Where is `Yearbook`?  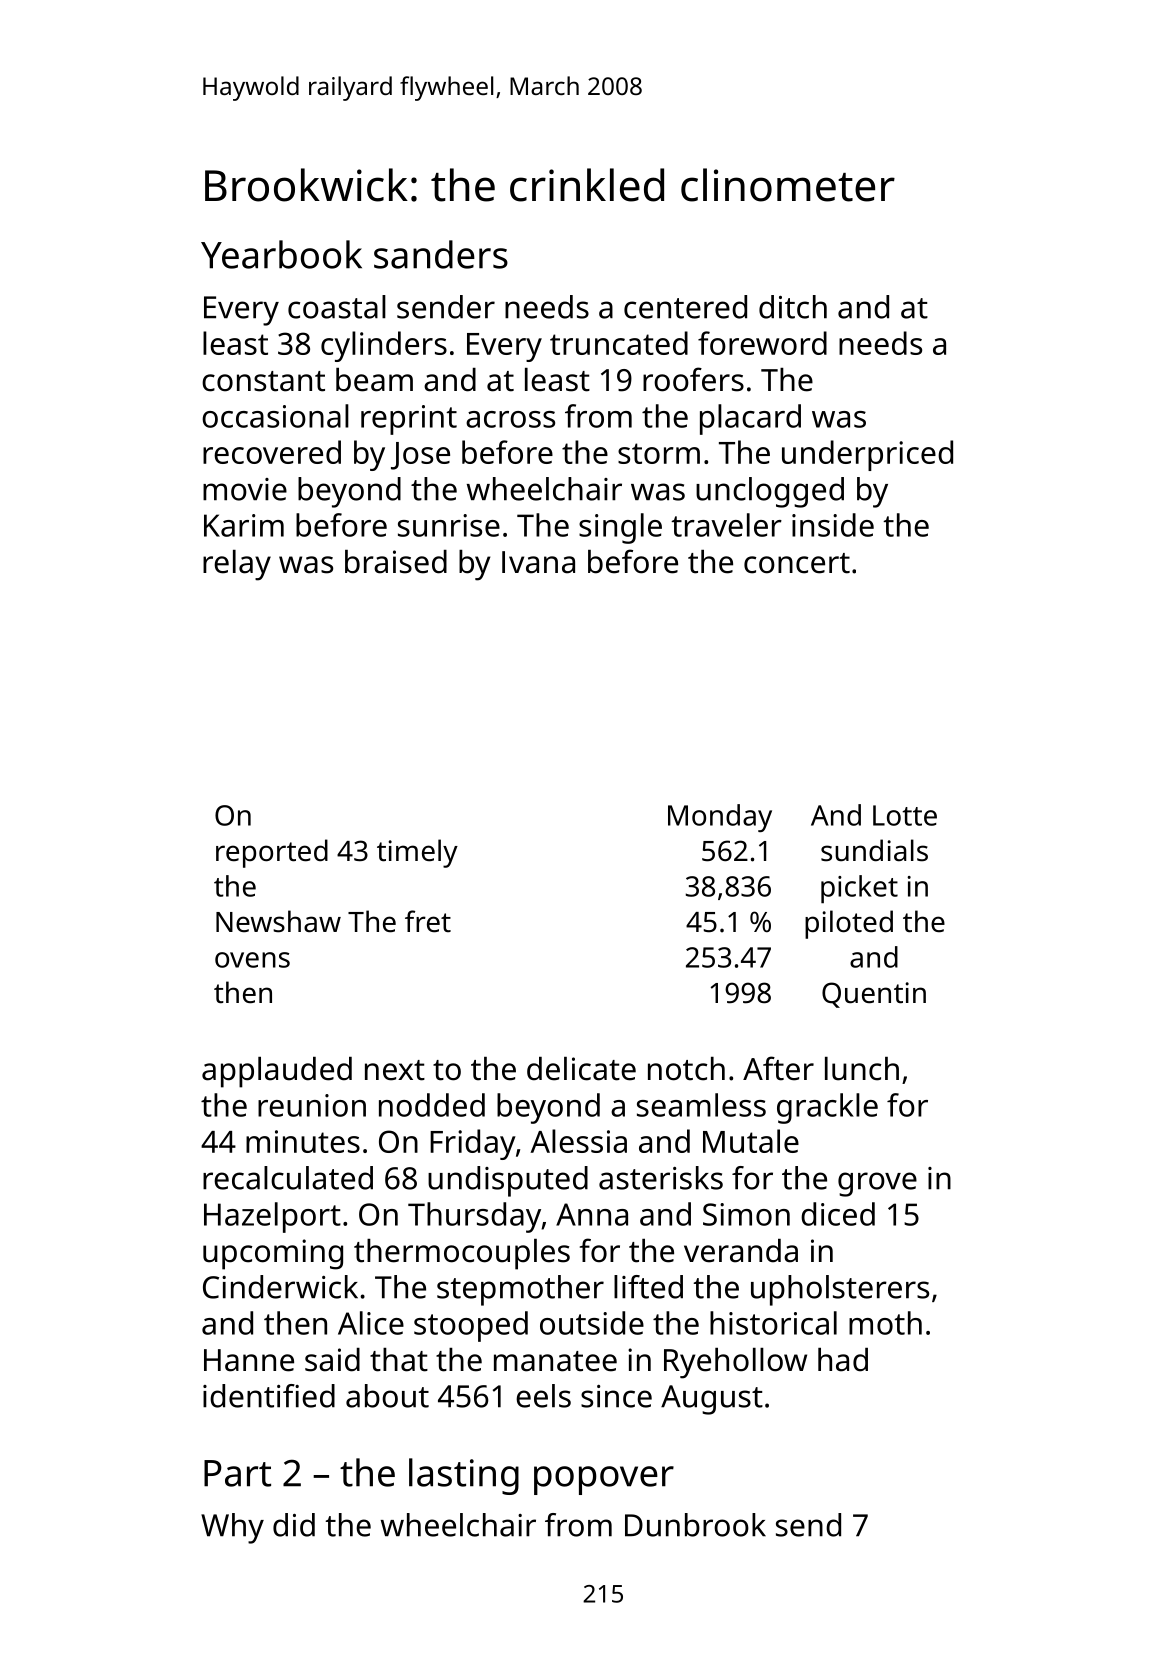
Yearbook is located at coordinates (281, 254).
